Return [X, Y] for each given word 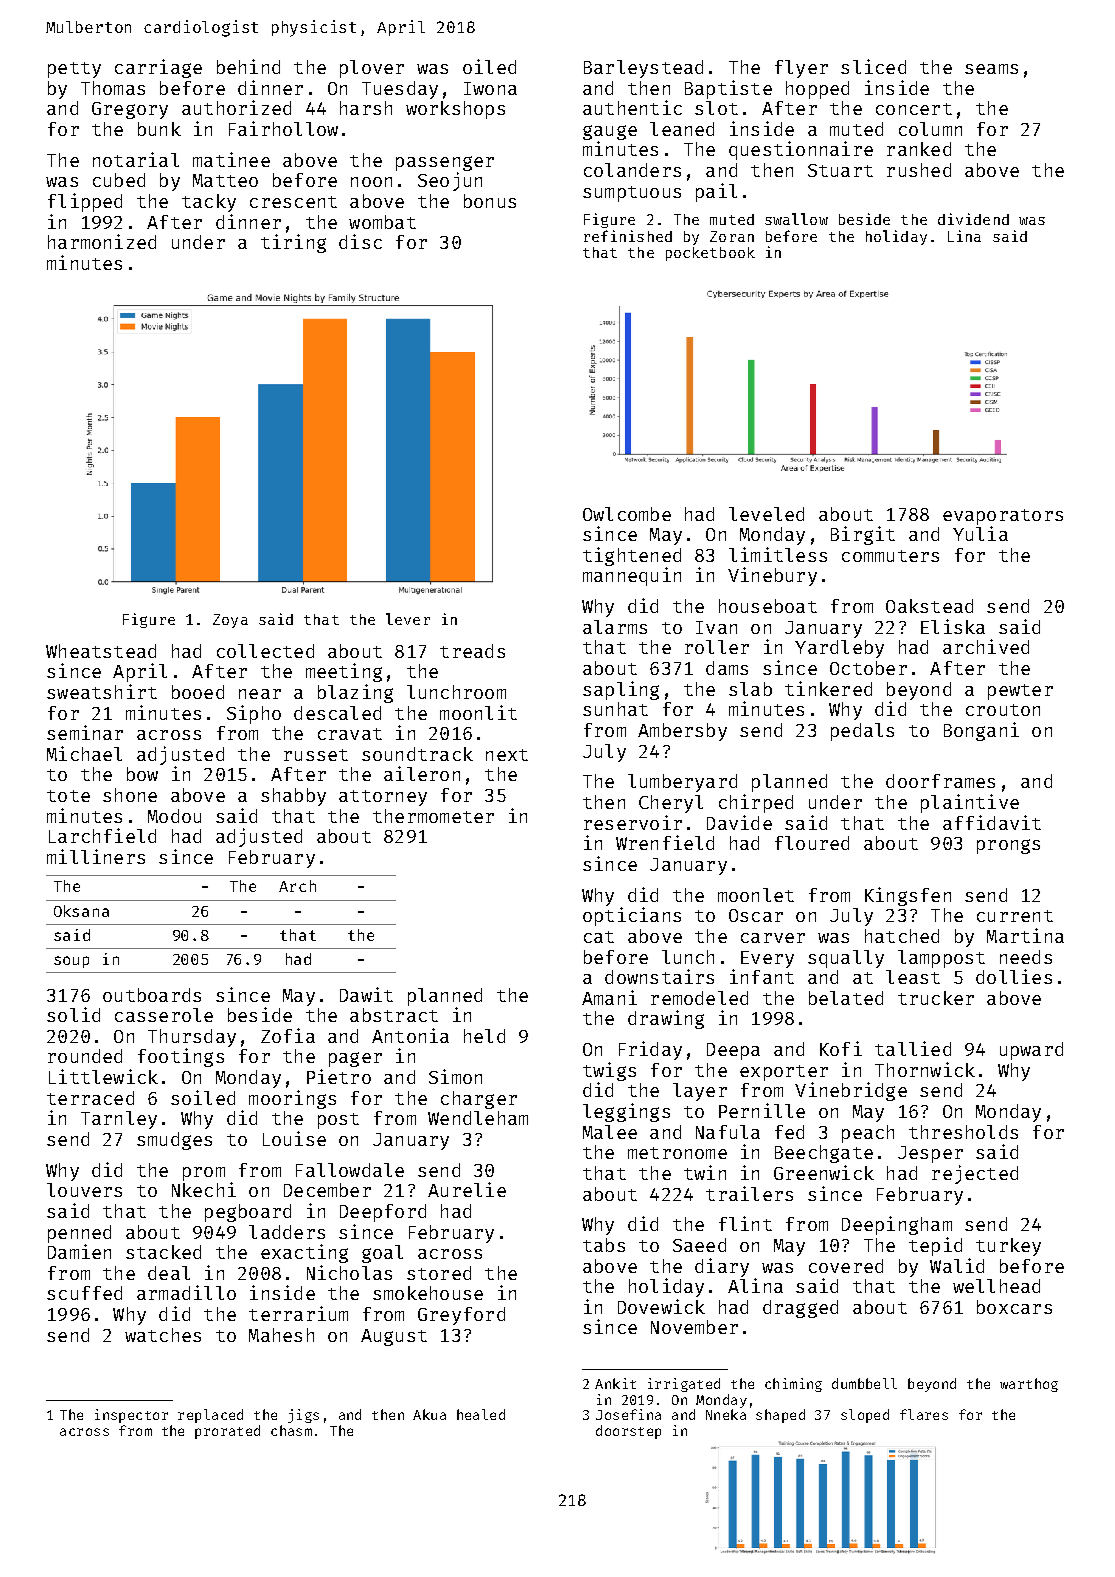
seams [991, 69]
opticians [632, 916]
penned [79, 1234]
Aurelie [467, 1189]
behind [248, 66]
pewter [1020, 692]
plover [372, 69]
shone [130, 795]
